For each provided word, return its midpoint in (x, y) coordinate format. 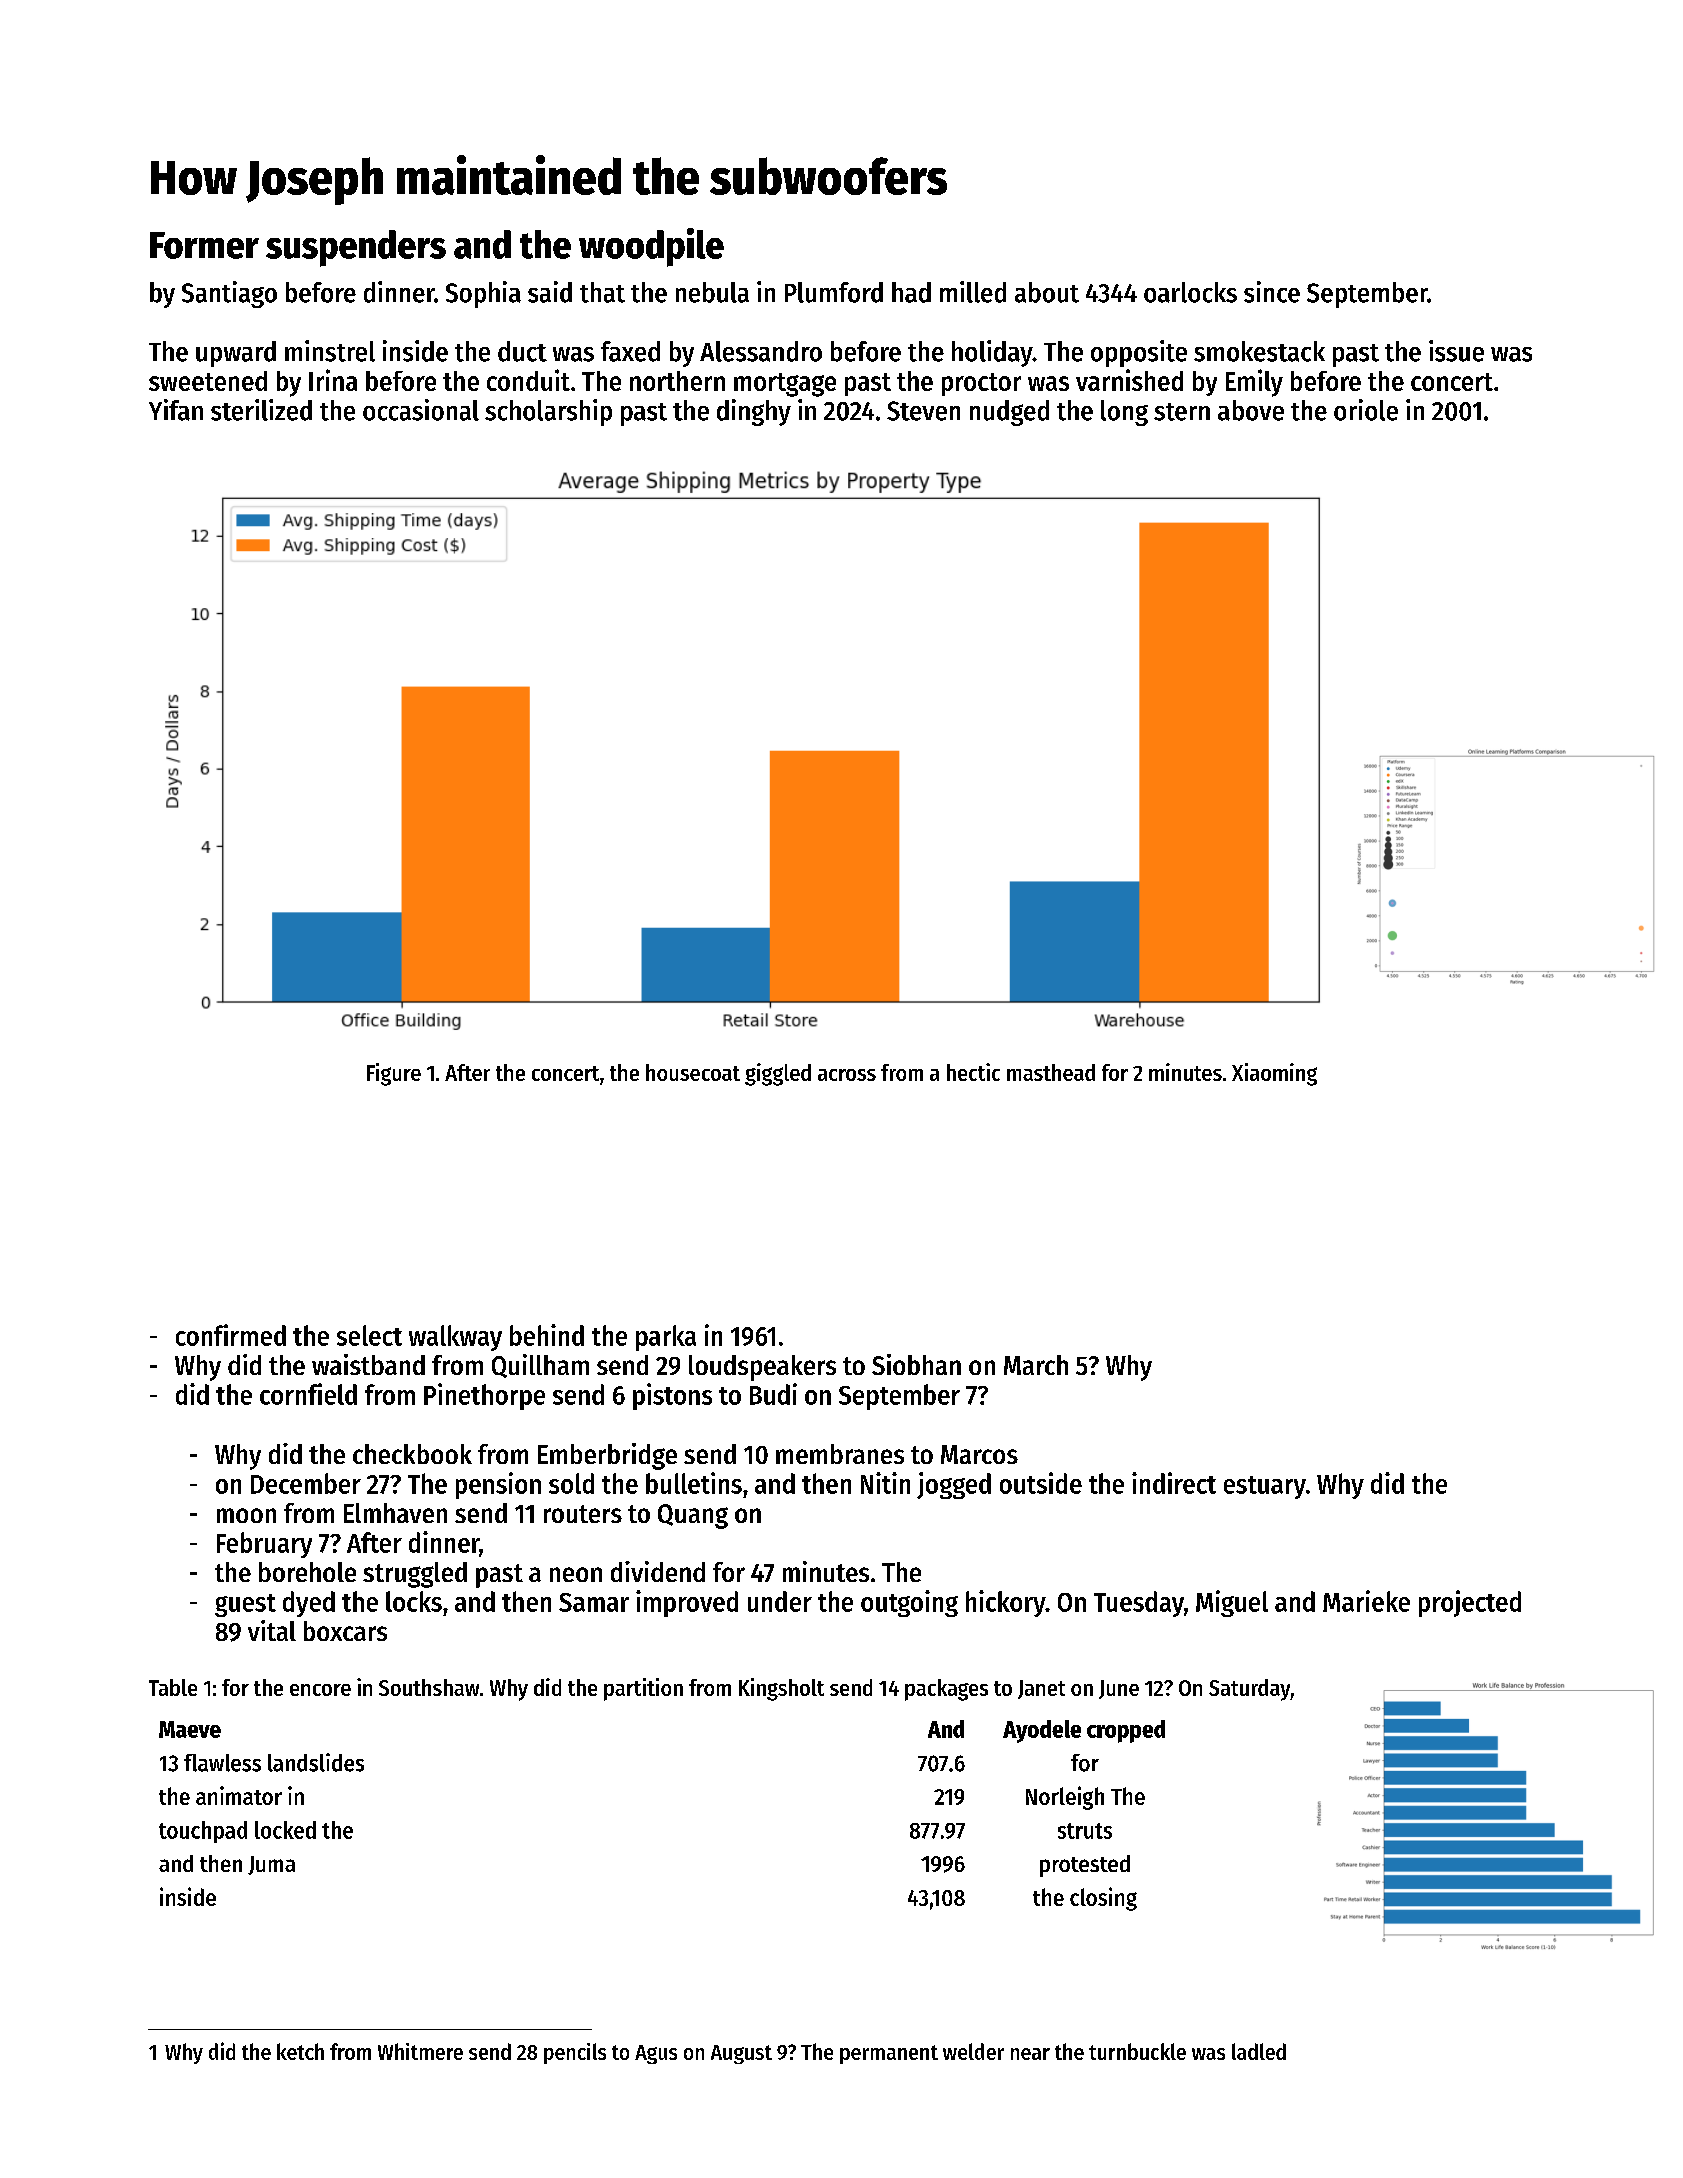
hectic (973, 1072)
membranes (840, 1454)
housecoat (693, 1072)
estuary (1265, 1487)
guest (245, 1605)
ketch (300, 2051)
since (1272, 292)
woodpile (651, 247)
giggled (778, 1074)
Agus (656, 2054)
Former (204, 245)
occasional (421, 410)
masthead (1051, 1072)
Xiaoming (1274, 1074)
